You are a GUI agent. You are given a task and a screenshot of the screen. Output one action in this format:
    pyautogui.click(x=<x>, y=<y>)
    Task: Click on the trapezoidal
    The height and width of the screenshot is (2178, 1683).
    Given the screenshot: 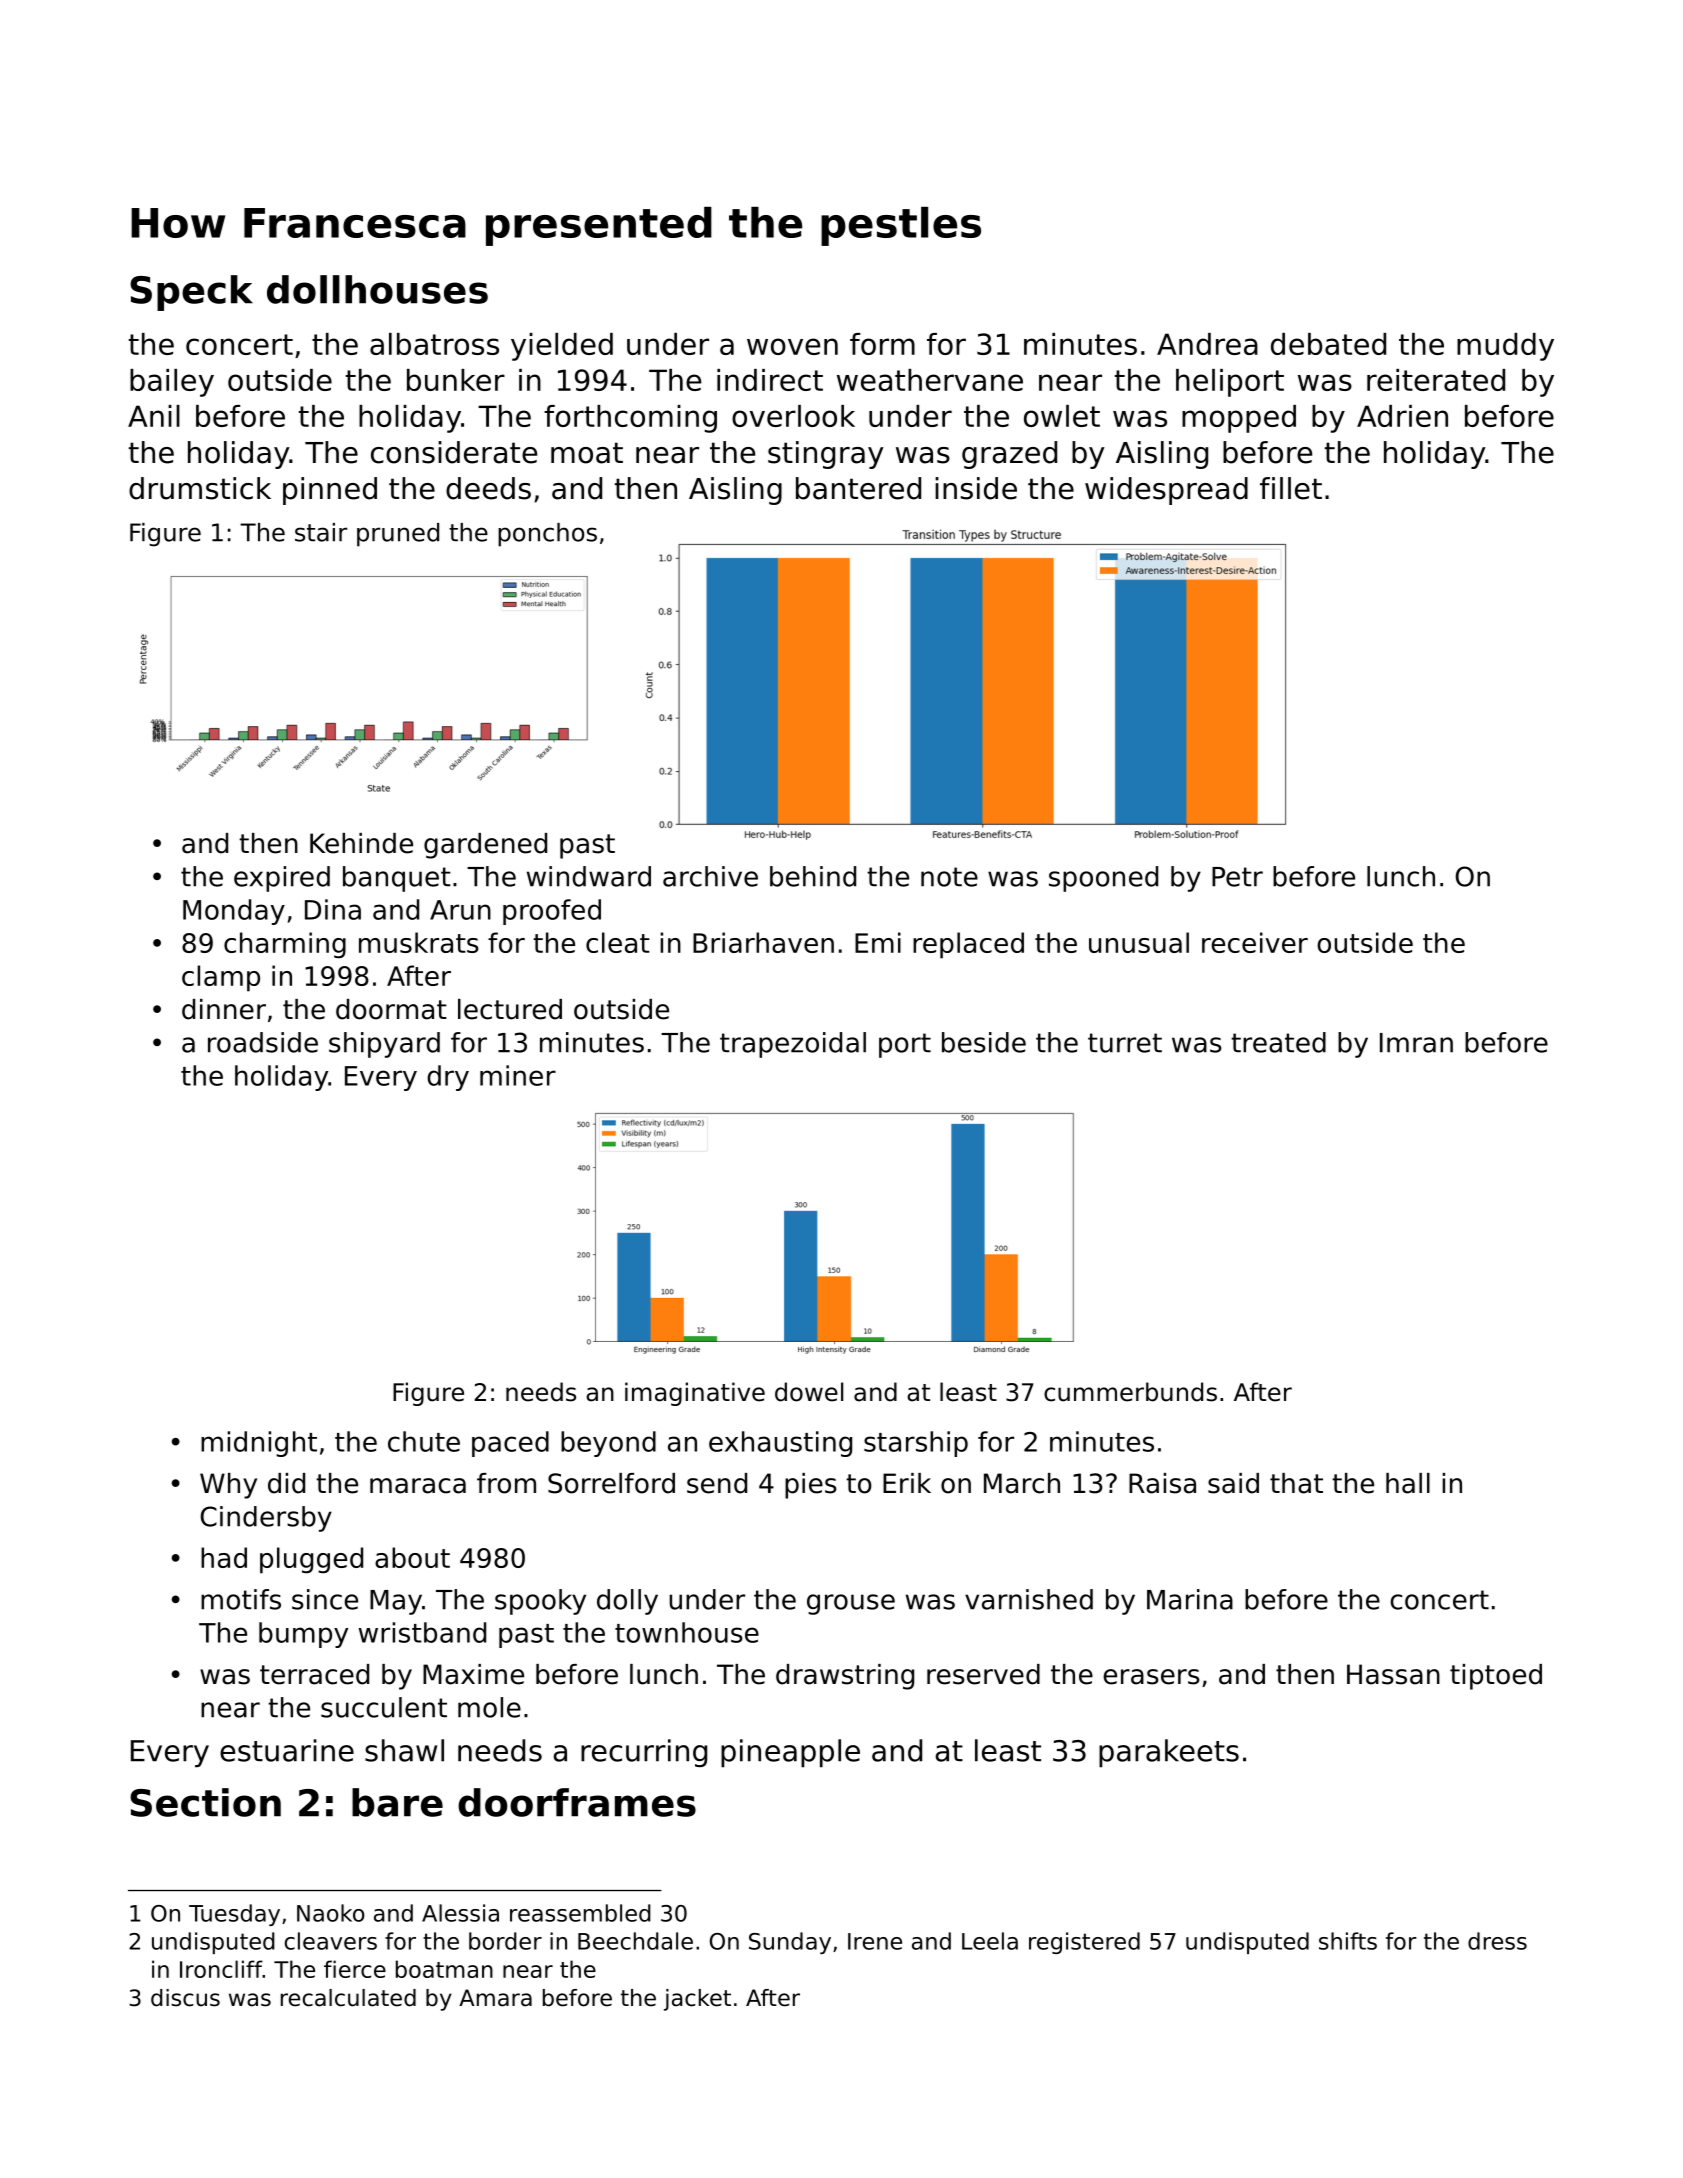 What is the action you would take?
    pyautogui.click(x=793, y=1045)
